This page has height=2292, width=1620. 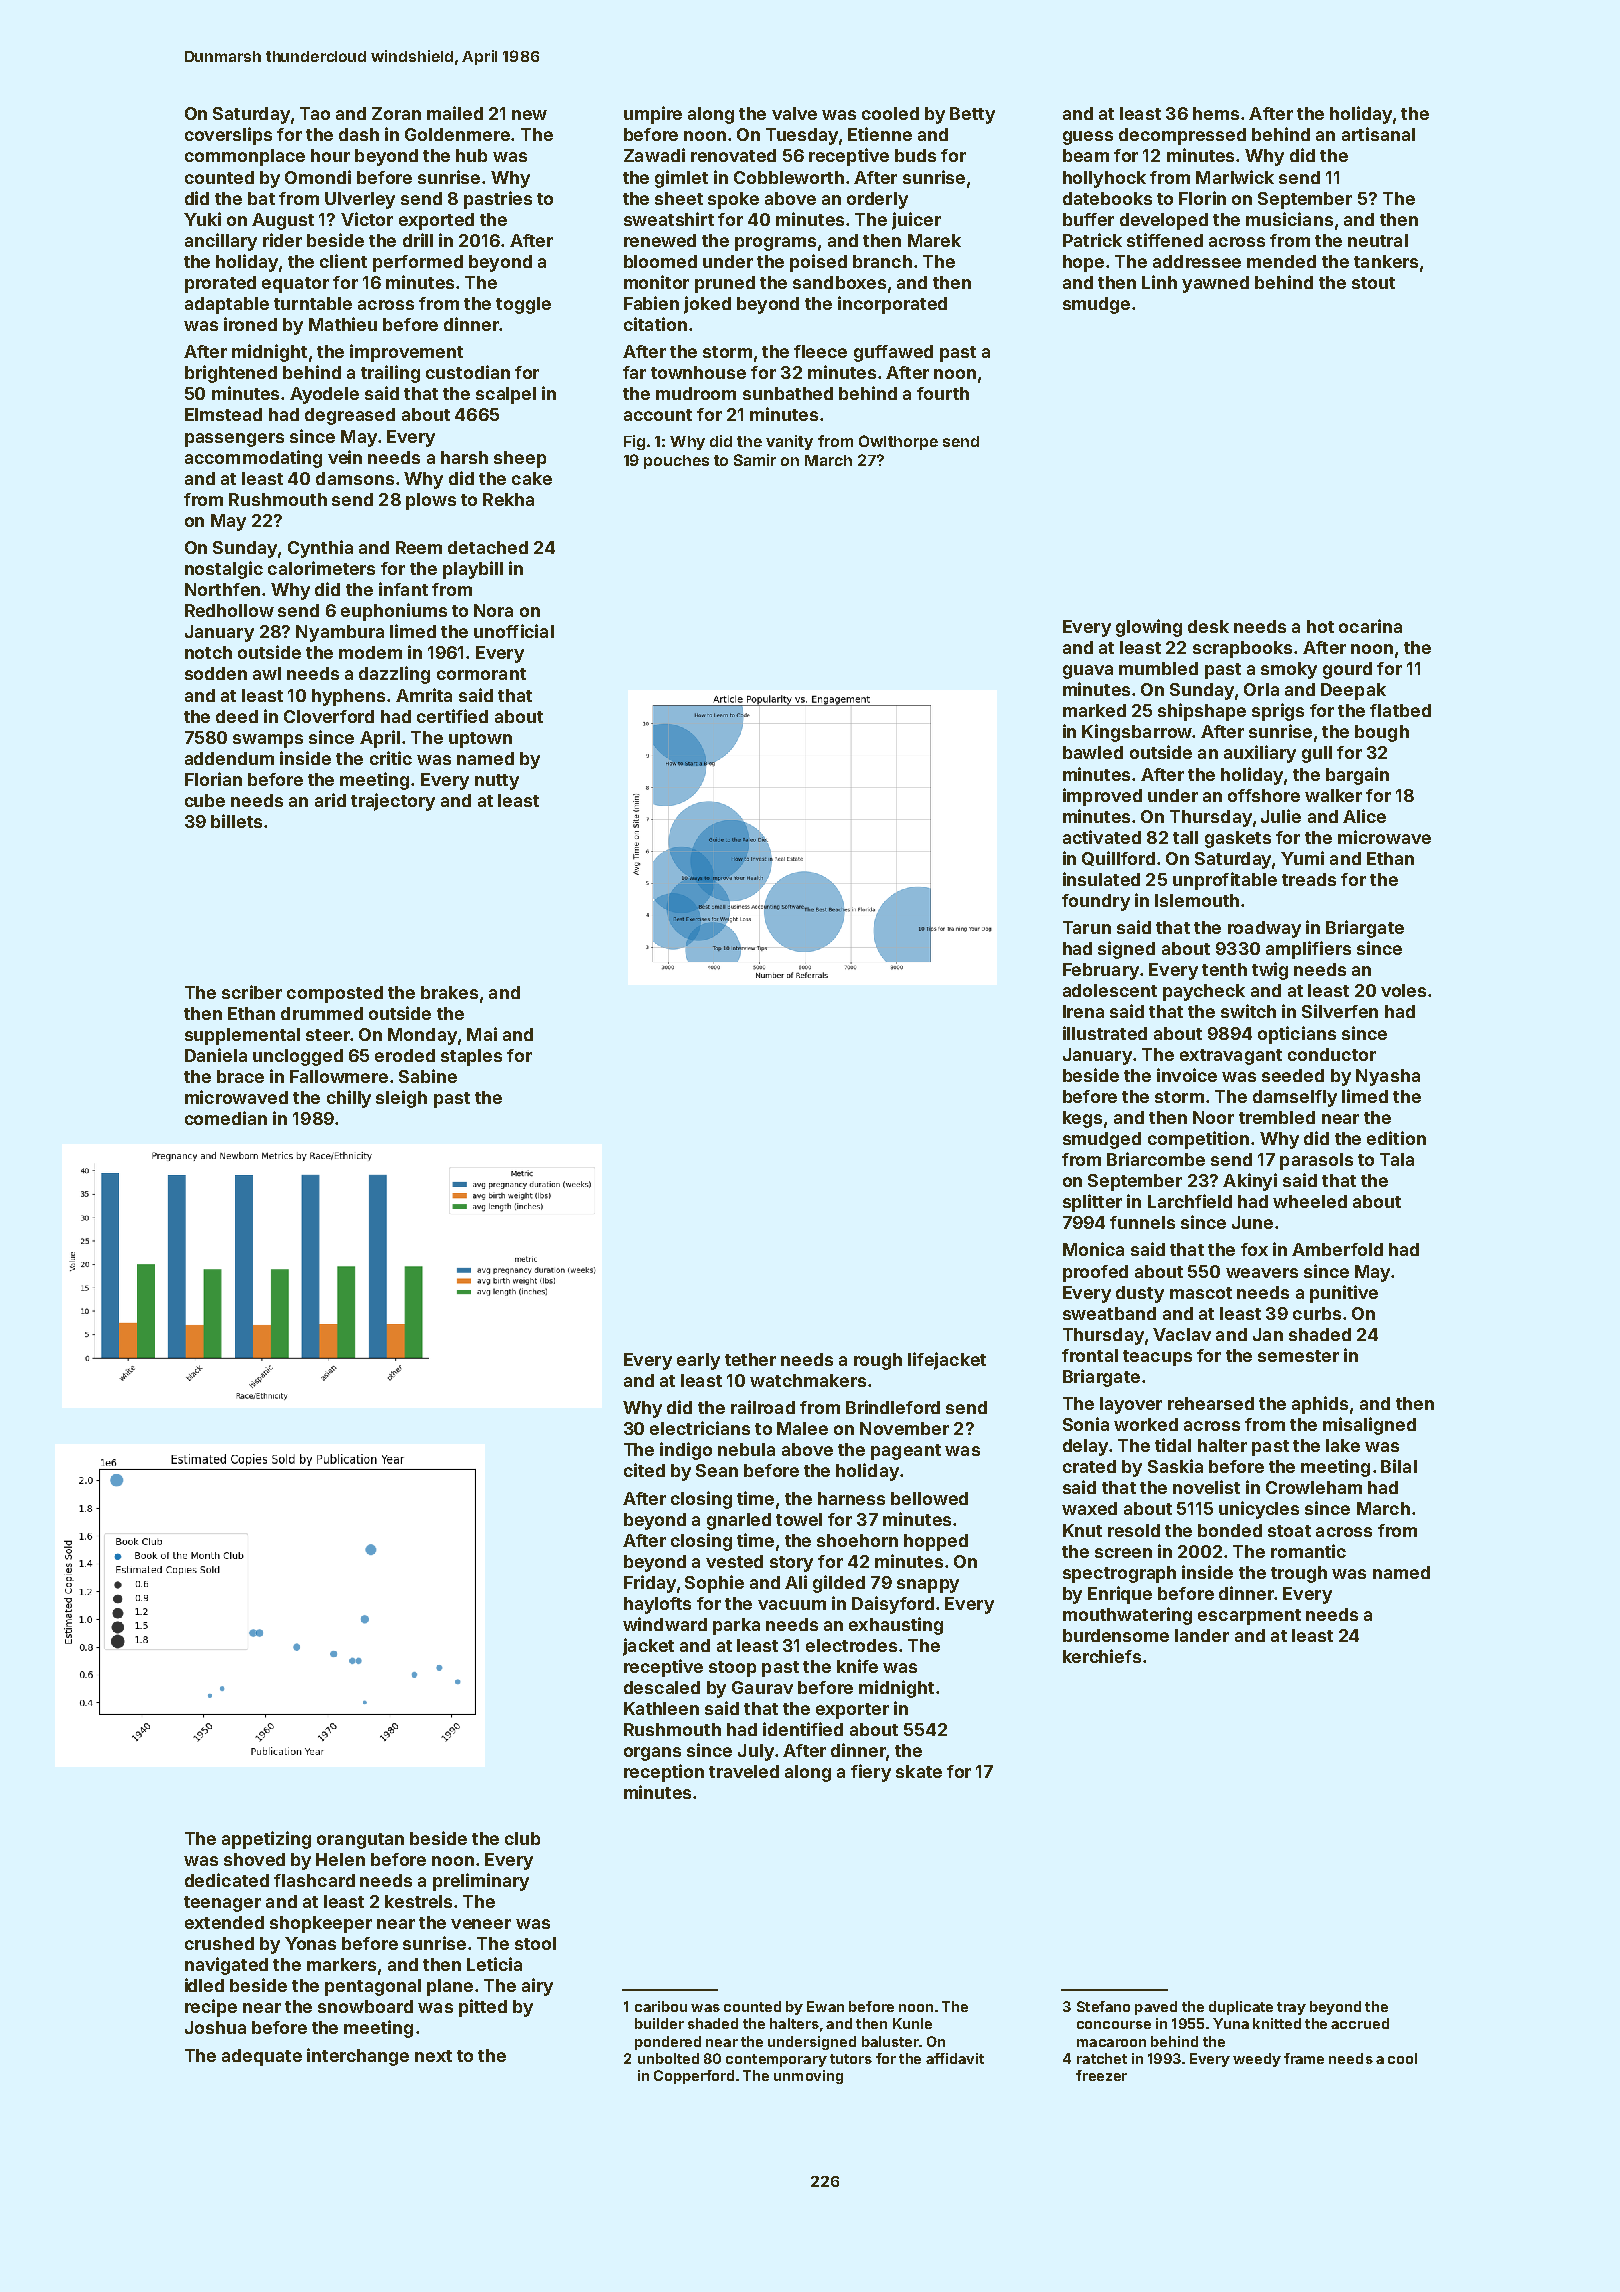 What do you see at coordinates (644, 1470) in the page?
I see `cited` at bounding box center [644, 1470].
